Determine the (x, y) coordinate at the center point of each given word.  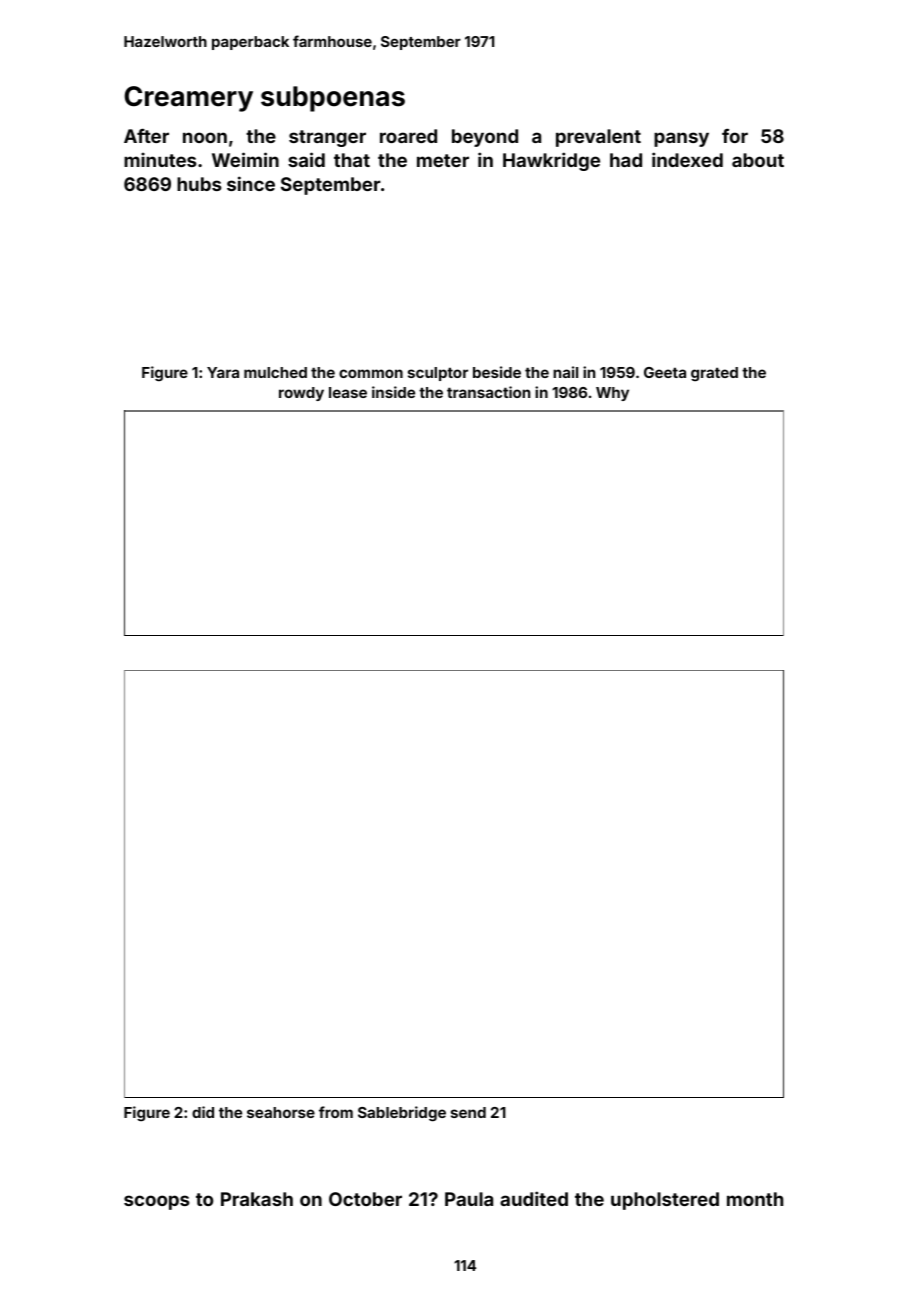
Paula (469, 1199)
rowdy (301, 394)
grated (714, 374)
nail (565, 372)
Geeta (665, 372)
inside (393, 392)
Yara (223, 372)
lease (348, 392)
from (336, 1112)
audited (534, 1198)
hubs (199, 184)
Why (612, 394)
